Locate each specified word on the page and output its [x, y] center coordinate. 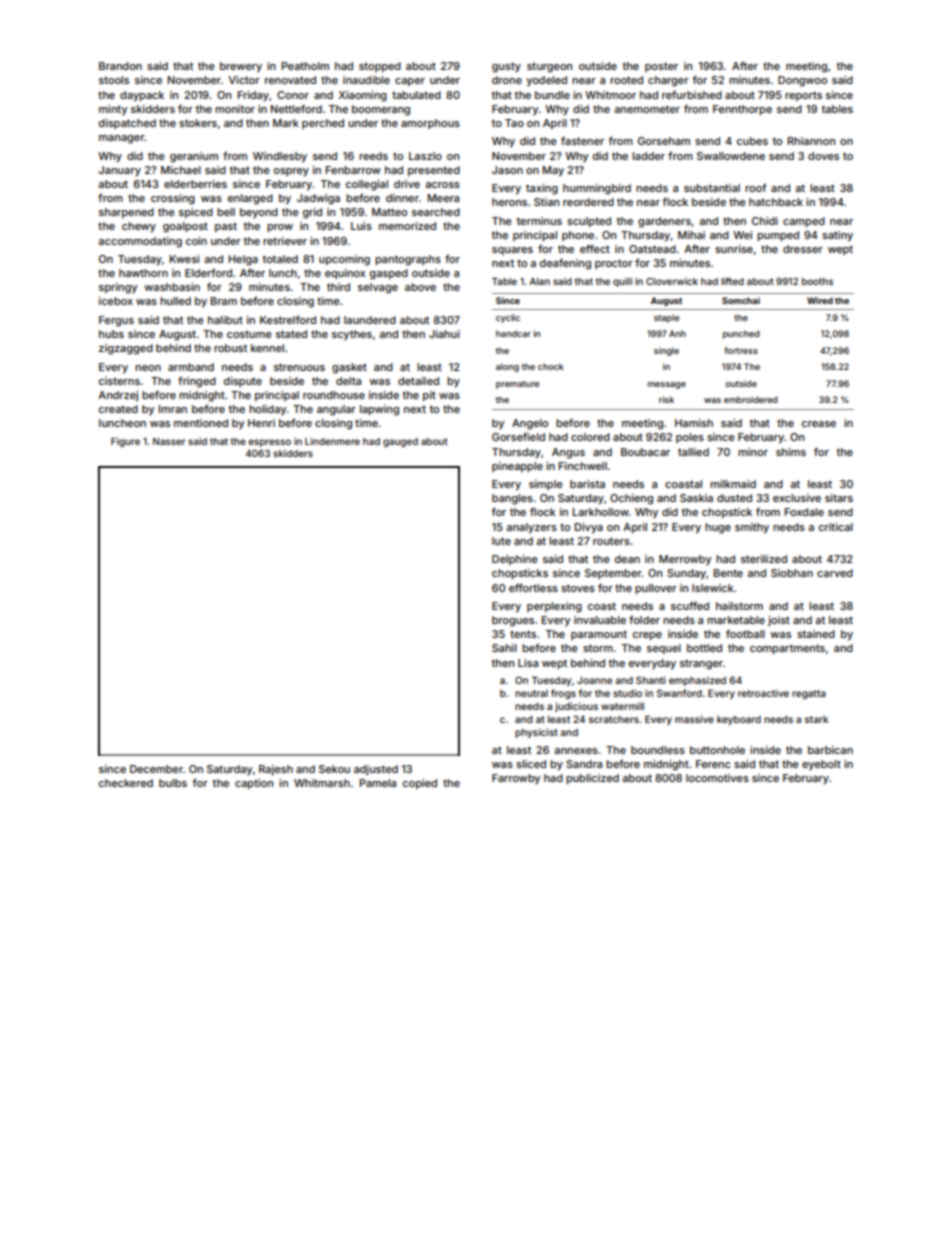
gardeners [664, 222]
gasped [389, 274]
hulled [175, 301]
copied [420, 784]
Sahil [504, 648]
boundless [658, 750]
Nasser [169, 441]
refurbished [692, 95]
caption [254, 784]
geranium [194, 157]
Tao [514, 123]
